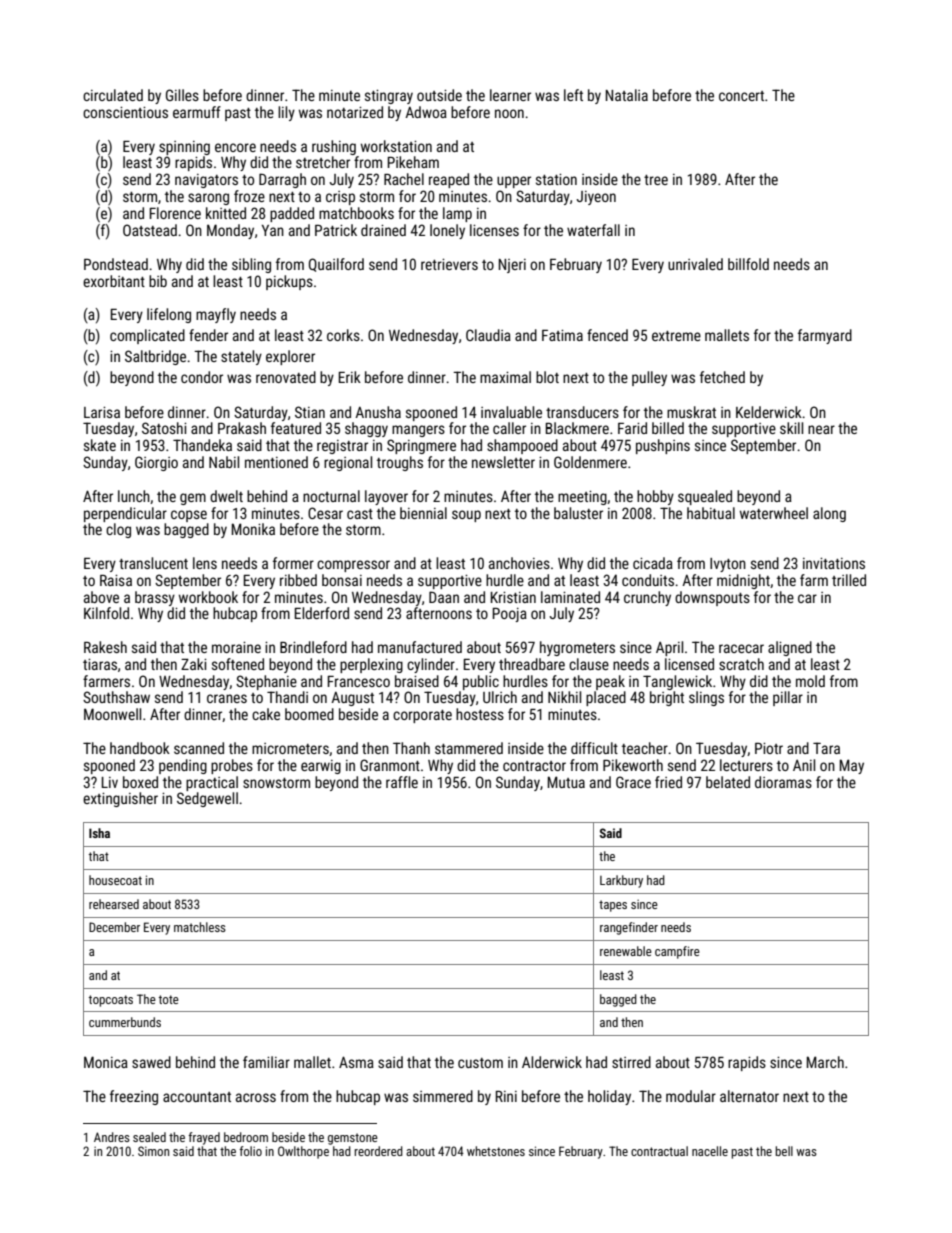 The height and width of the document is (1233, 952). I want to click on Simon, so click(153, 1151).
